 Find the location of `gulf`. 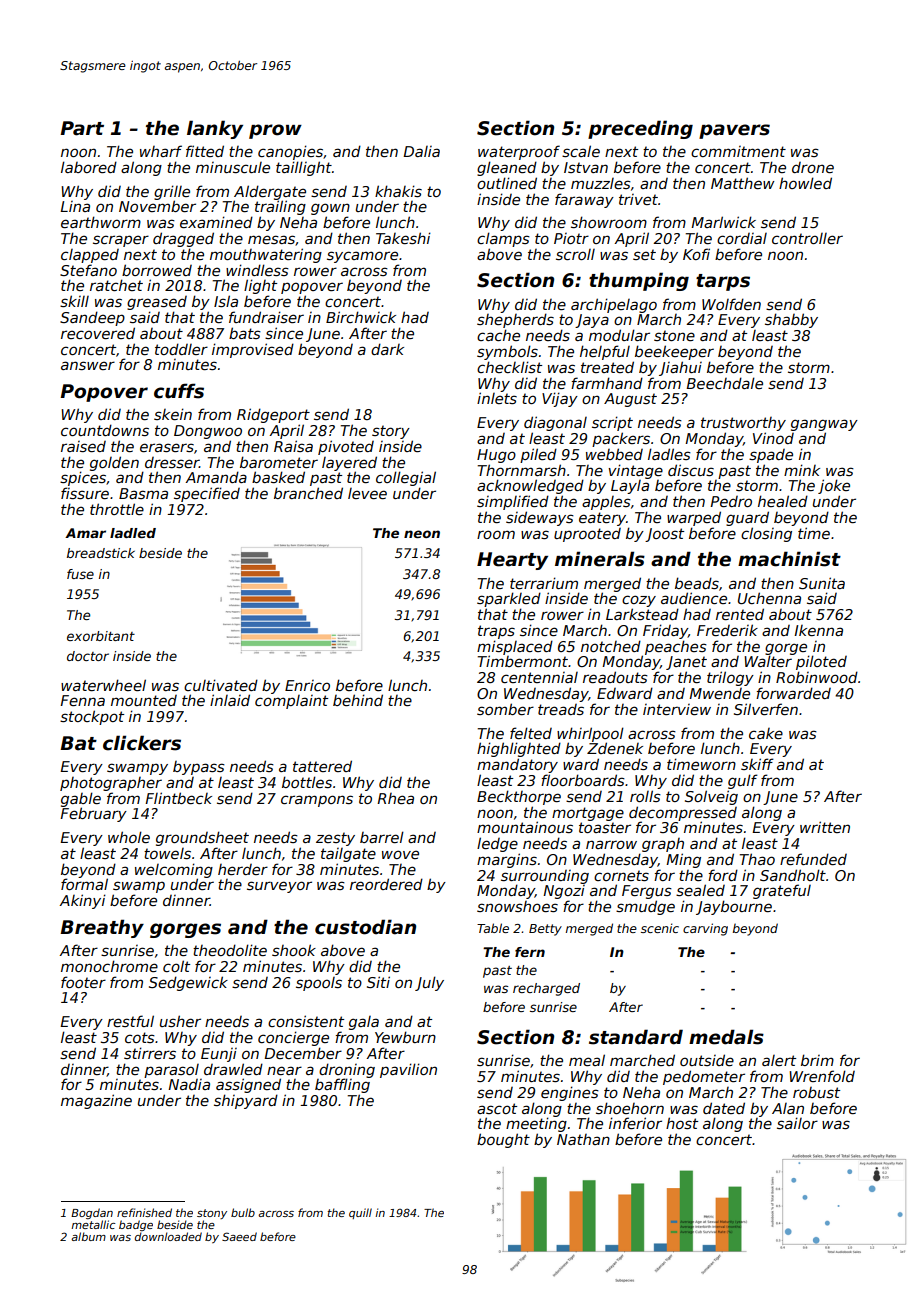

gulf is located at coordinates (743, 781).
